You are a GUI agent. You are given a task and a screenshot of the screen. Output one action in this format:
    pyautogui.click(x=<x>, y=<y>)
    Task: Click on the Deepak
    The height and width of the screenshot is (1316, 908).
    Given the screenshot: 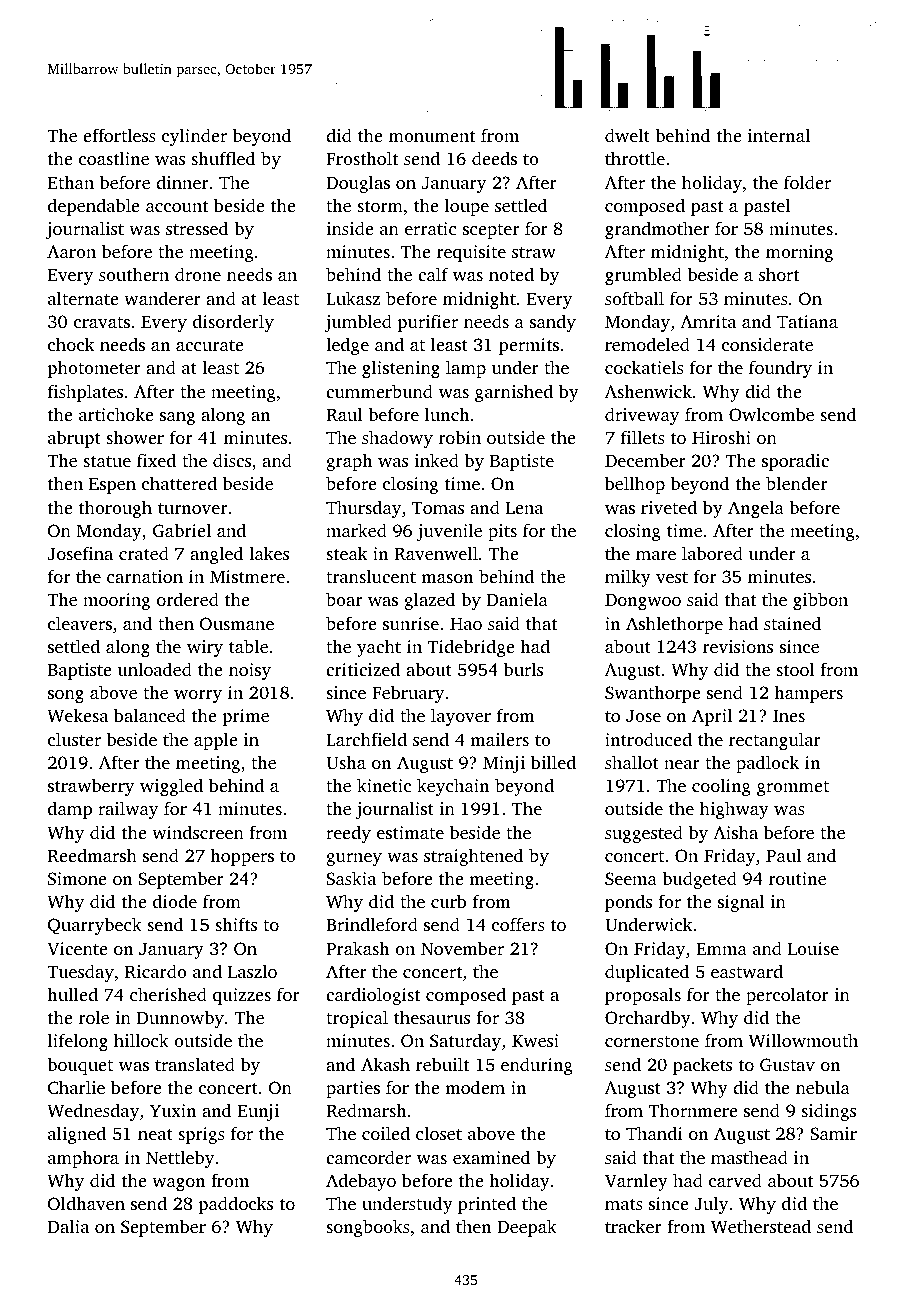 What is the action you would take?
    pyautogui.click(x=527, y=1228)
